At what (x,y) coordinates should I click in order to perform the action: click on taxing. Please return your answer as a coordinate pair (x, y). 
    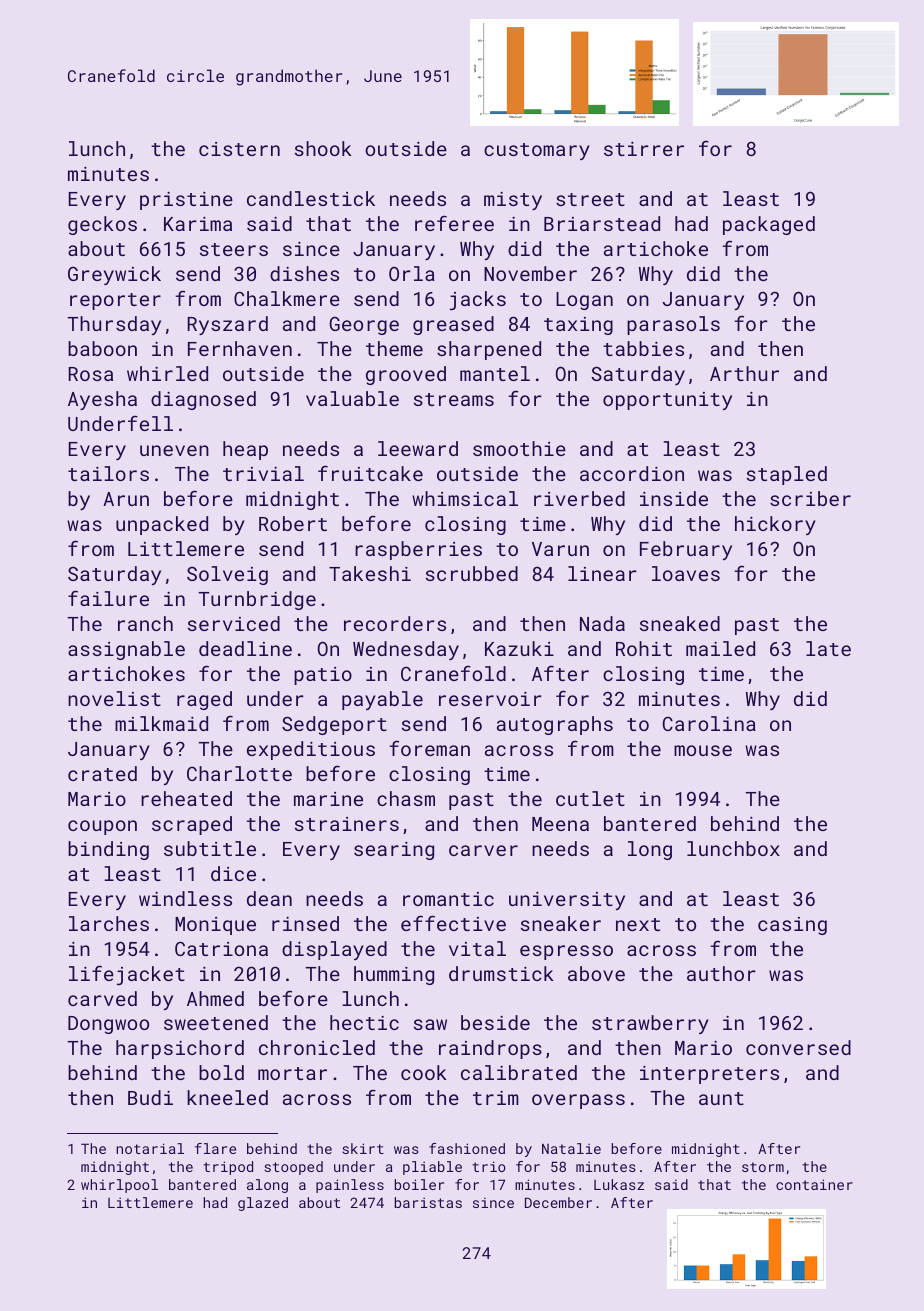
    Looking at the image, I should click on (578, 326).
